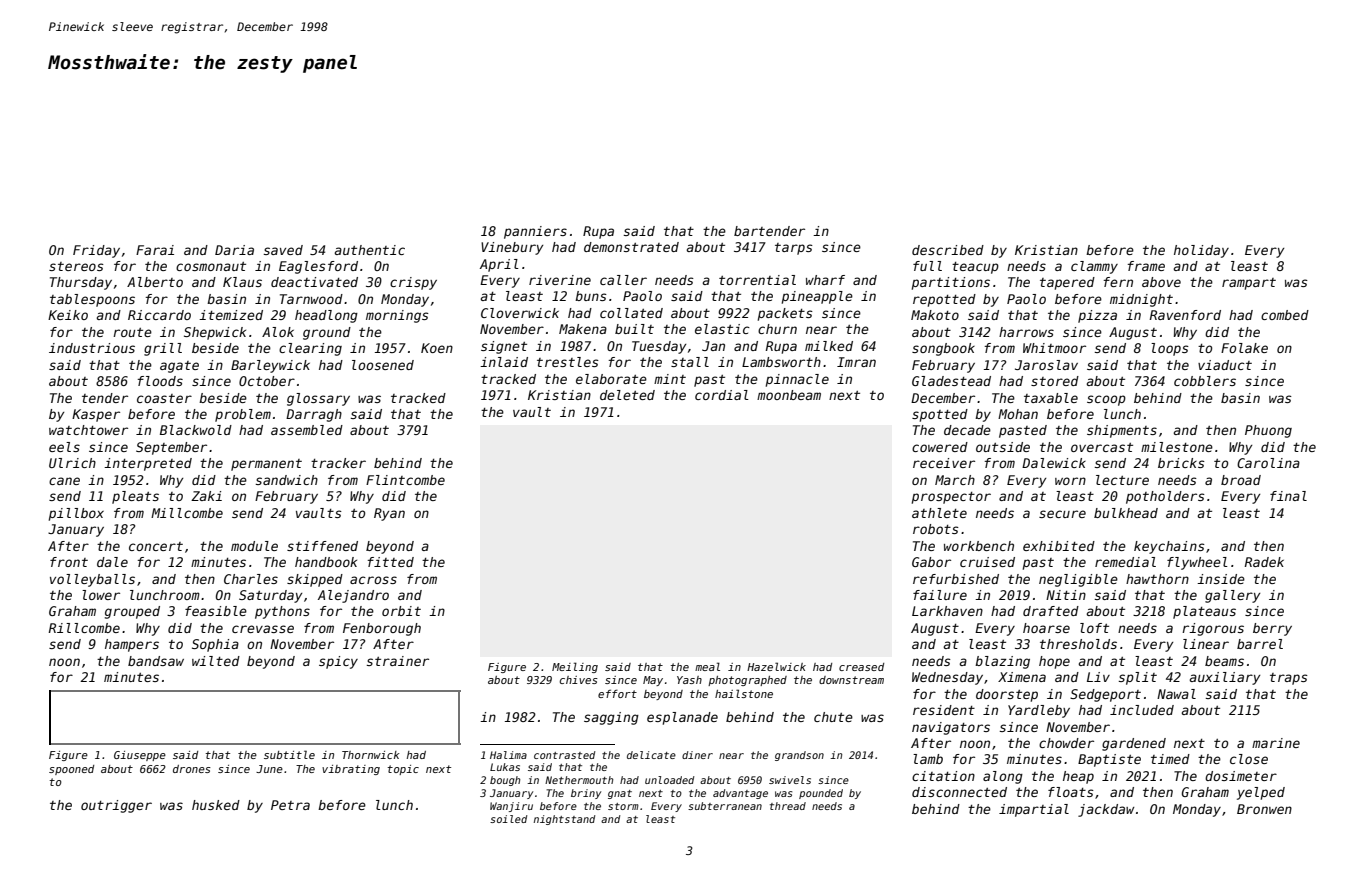  I want to click on marine, so click(1276, 743).
